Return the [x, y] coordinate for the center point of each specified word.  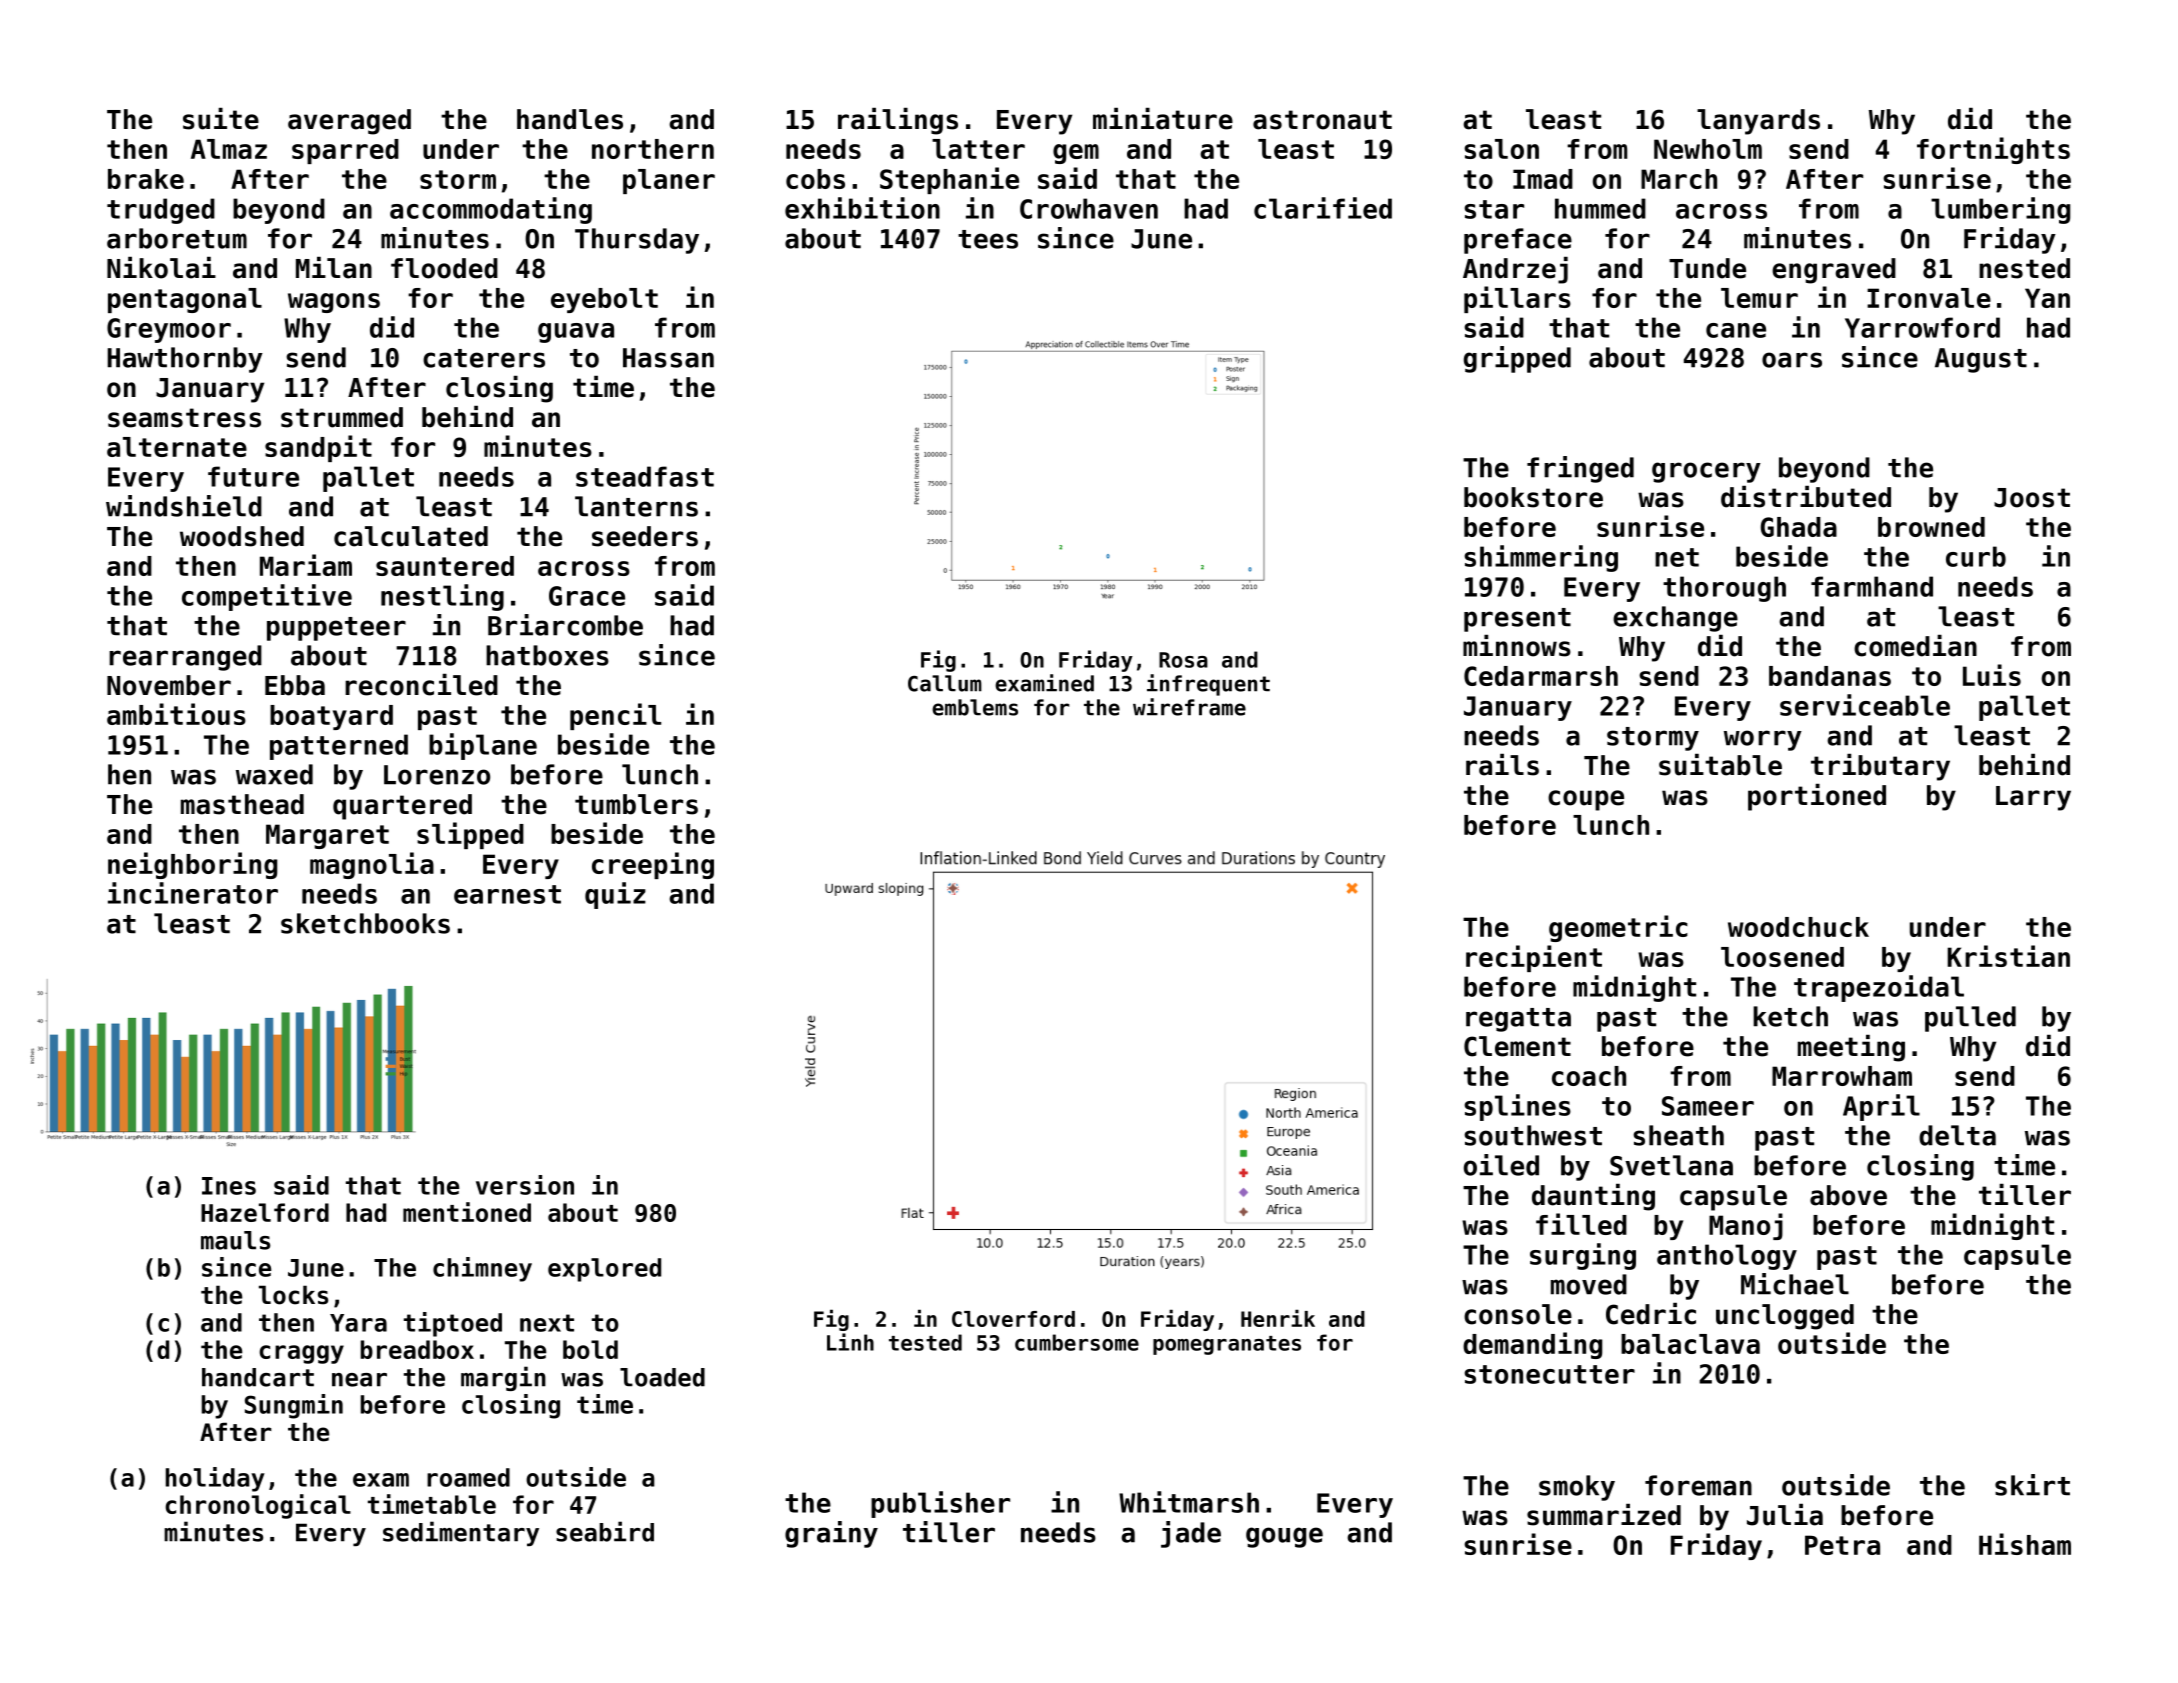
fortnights [1993, 150]
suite [221, 119]
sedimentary [461, 1533]
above [1848, 1195]
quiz [615, 895]
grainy [831, 1534]
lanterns [636, 506]
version [525, 1185]
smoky [1577, 1488]
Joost [2032, 498]
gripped [1517, 359]
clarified [1323, 208]
